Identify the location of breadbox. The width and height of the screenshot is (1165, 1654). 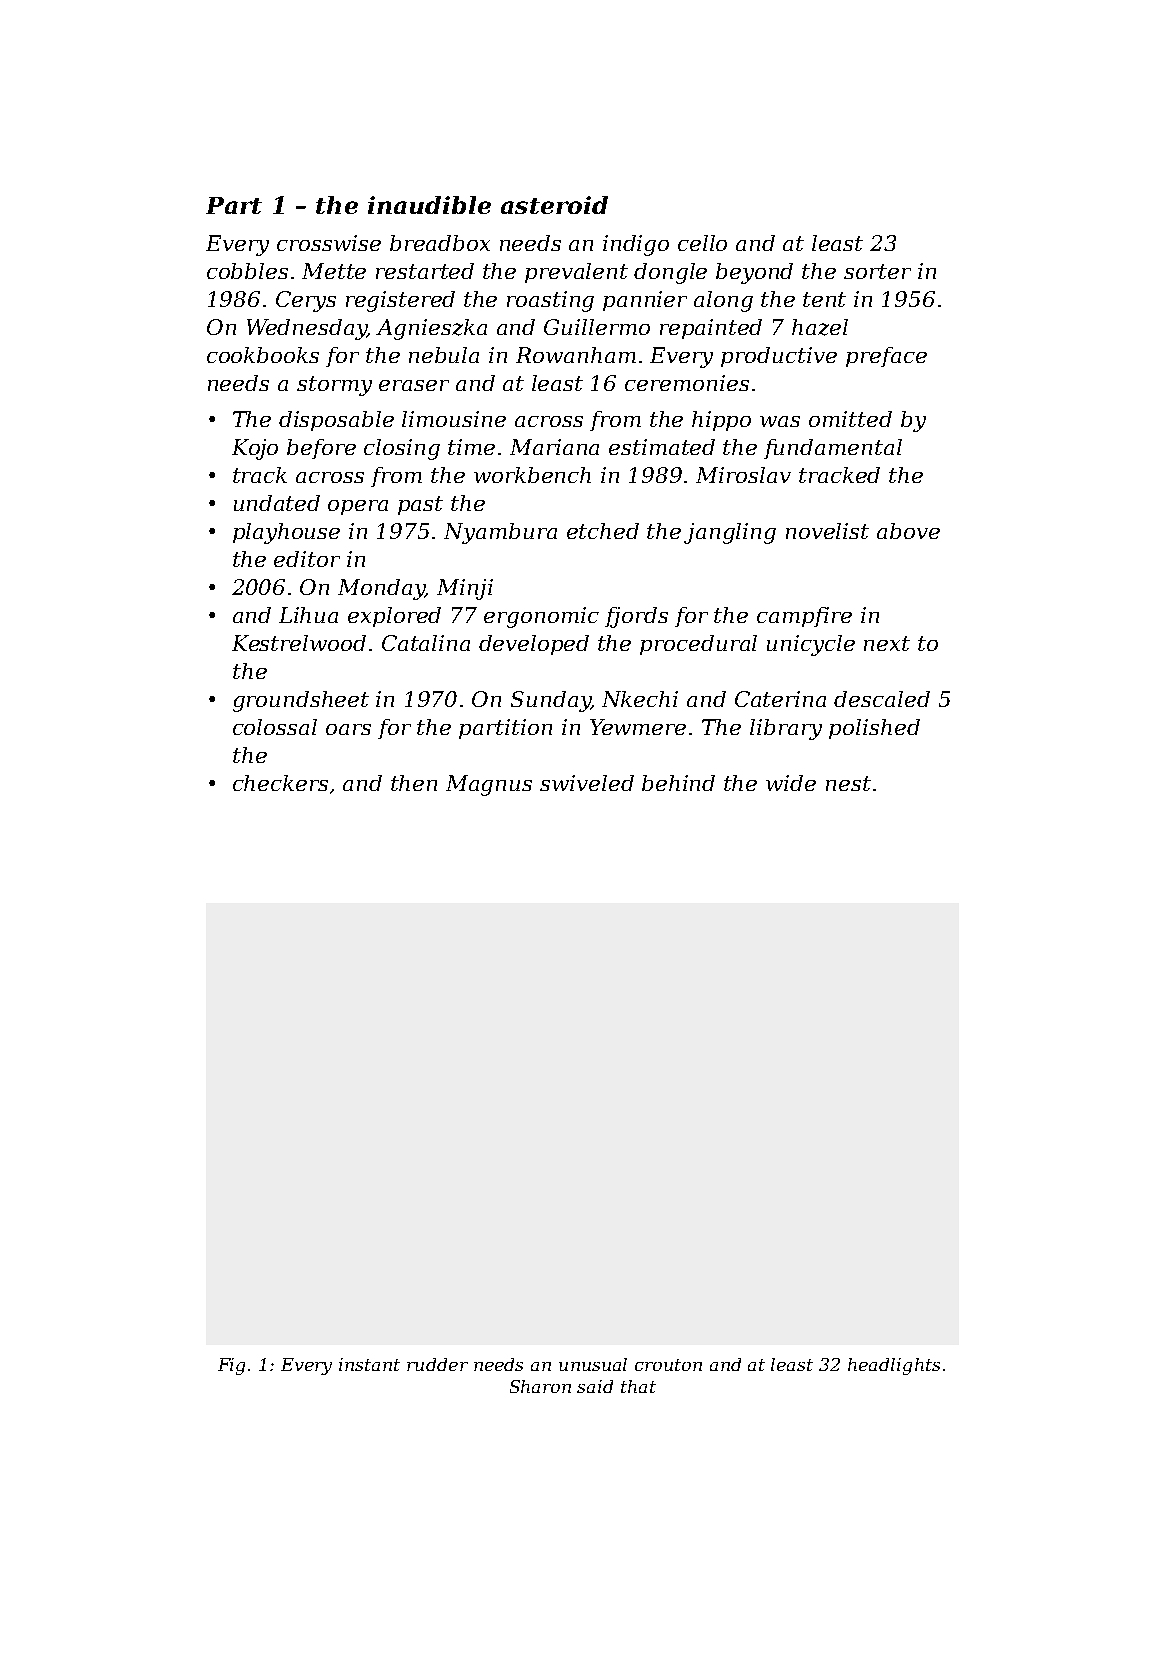
(440, 243).
